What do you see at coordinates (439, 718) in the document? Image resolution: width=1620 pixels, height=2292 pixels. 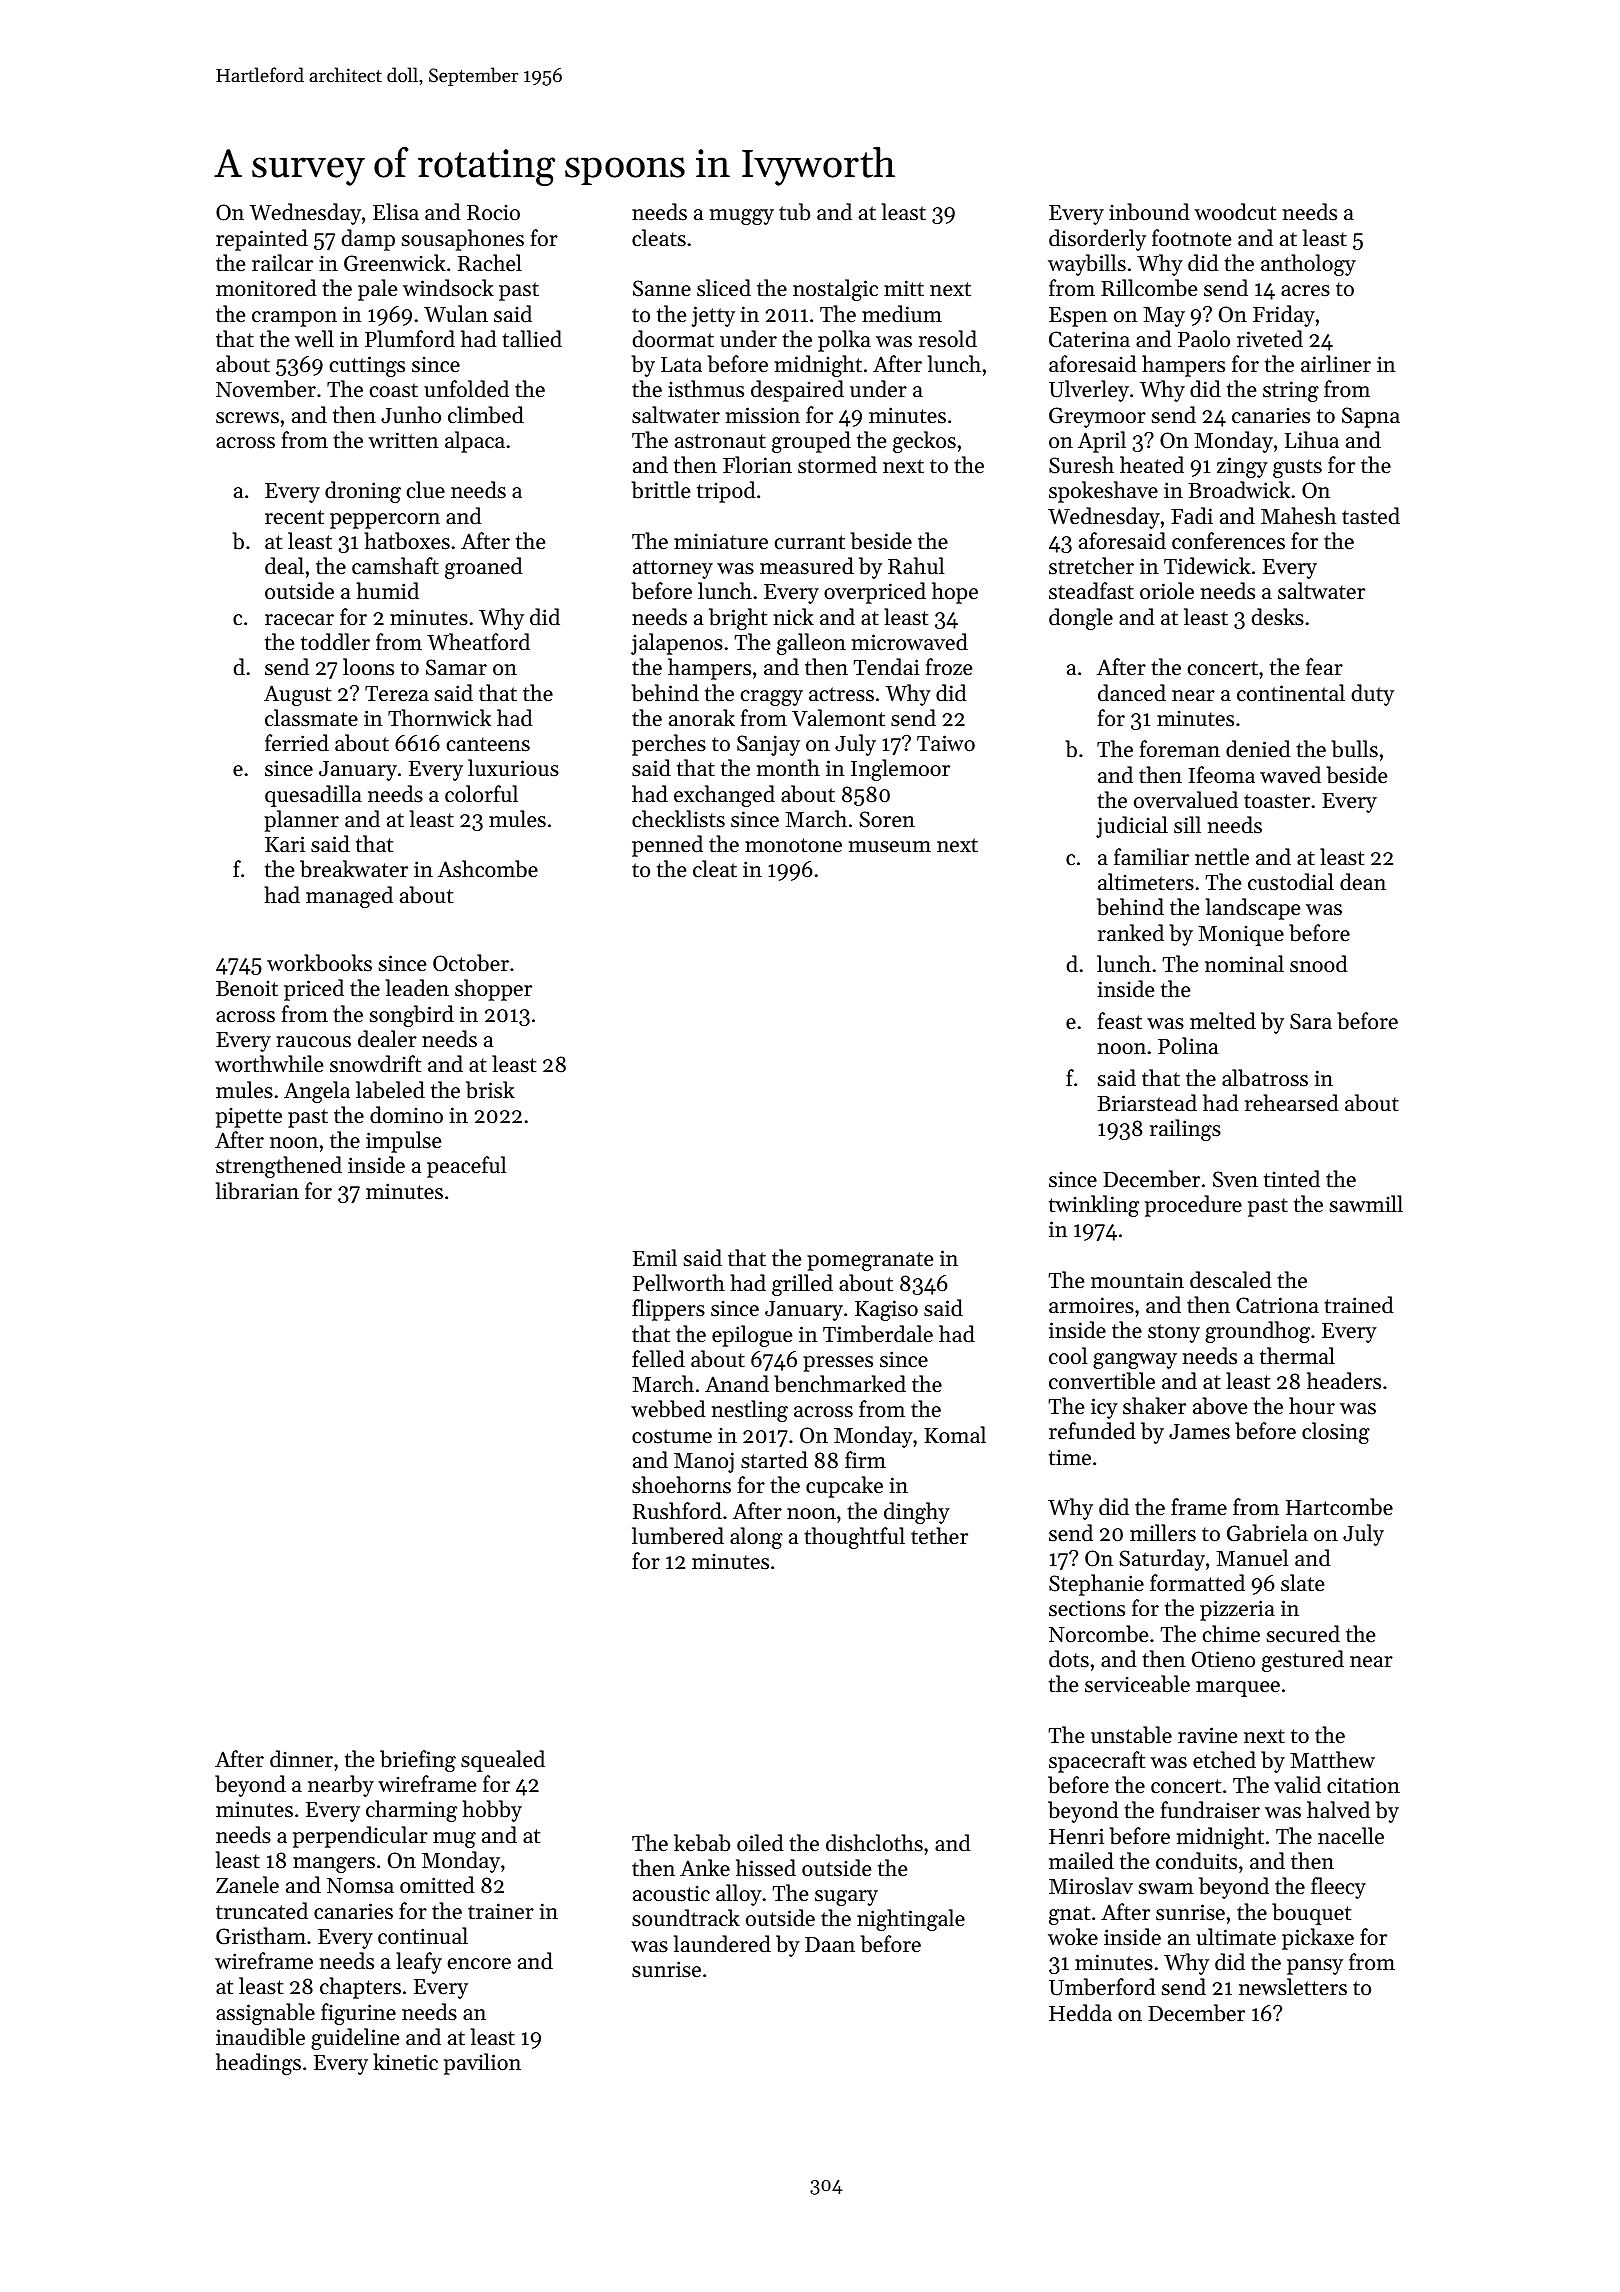 I see `Thornwick` at bounding box center [439, 718].
